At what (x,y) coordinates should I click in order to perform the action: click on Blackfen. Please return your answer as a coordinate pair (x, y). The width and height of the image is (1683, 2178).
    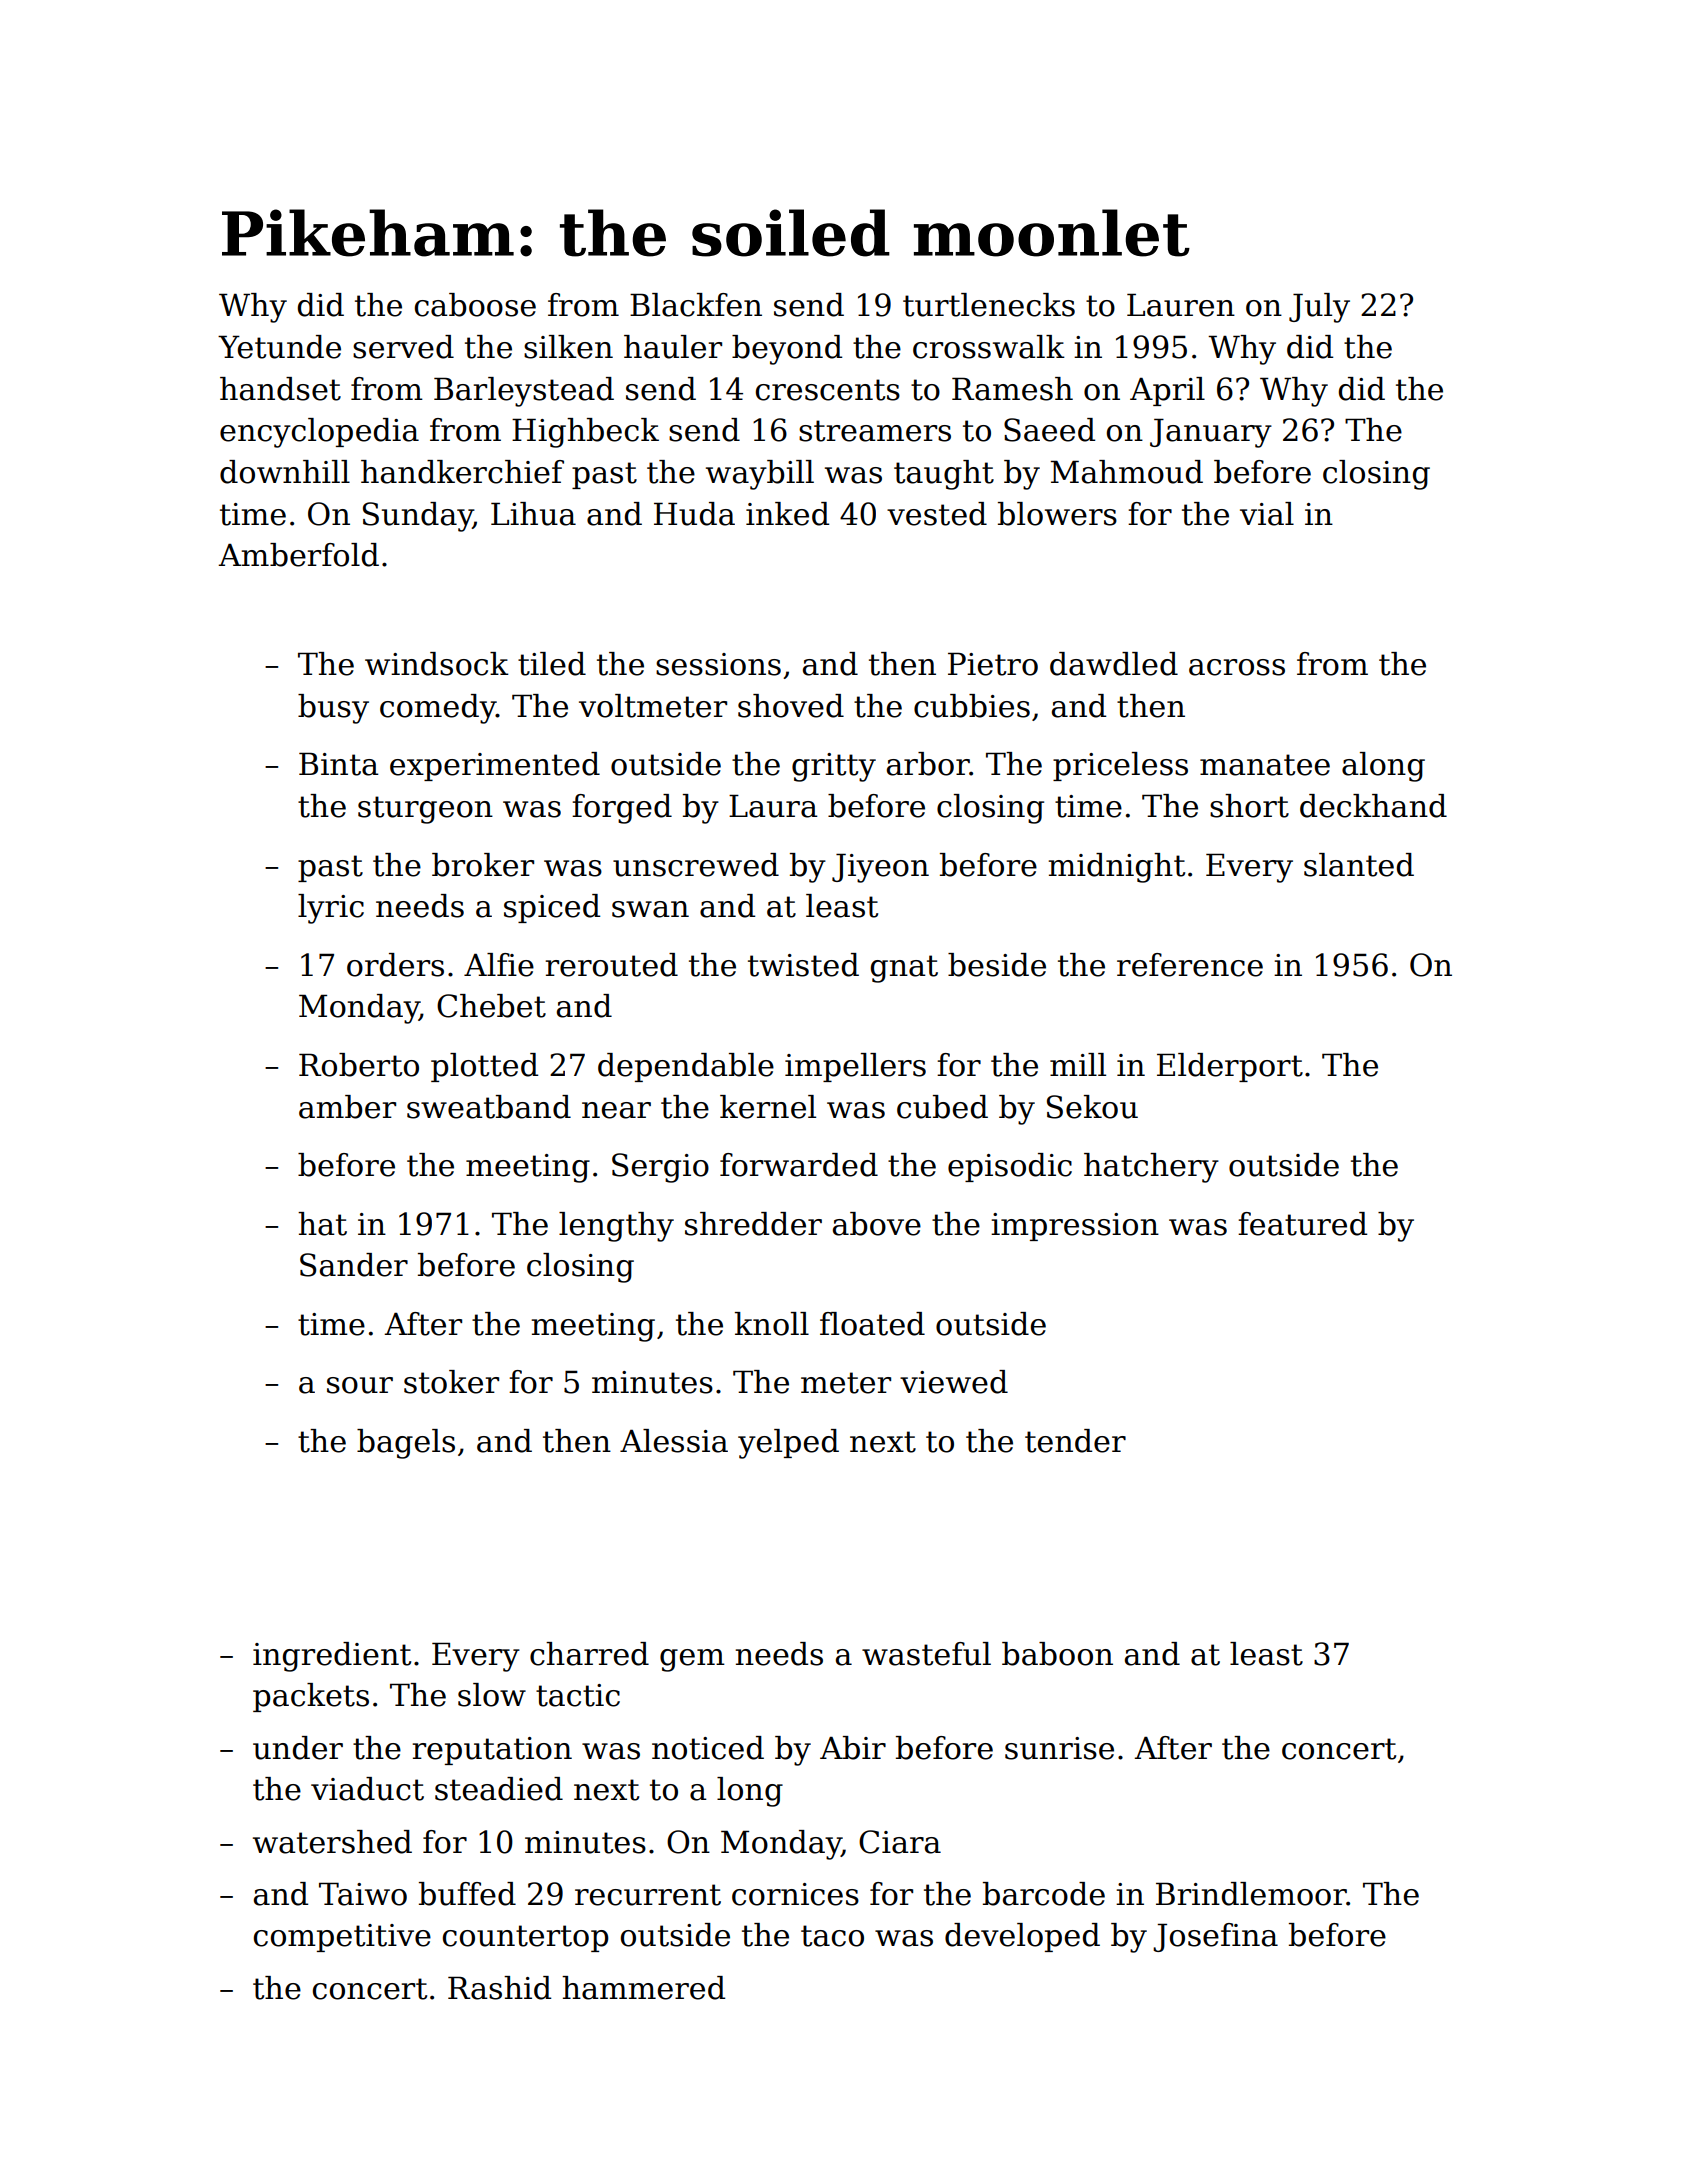
    Looking at the image, I should click on (696, 305).
